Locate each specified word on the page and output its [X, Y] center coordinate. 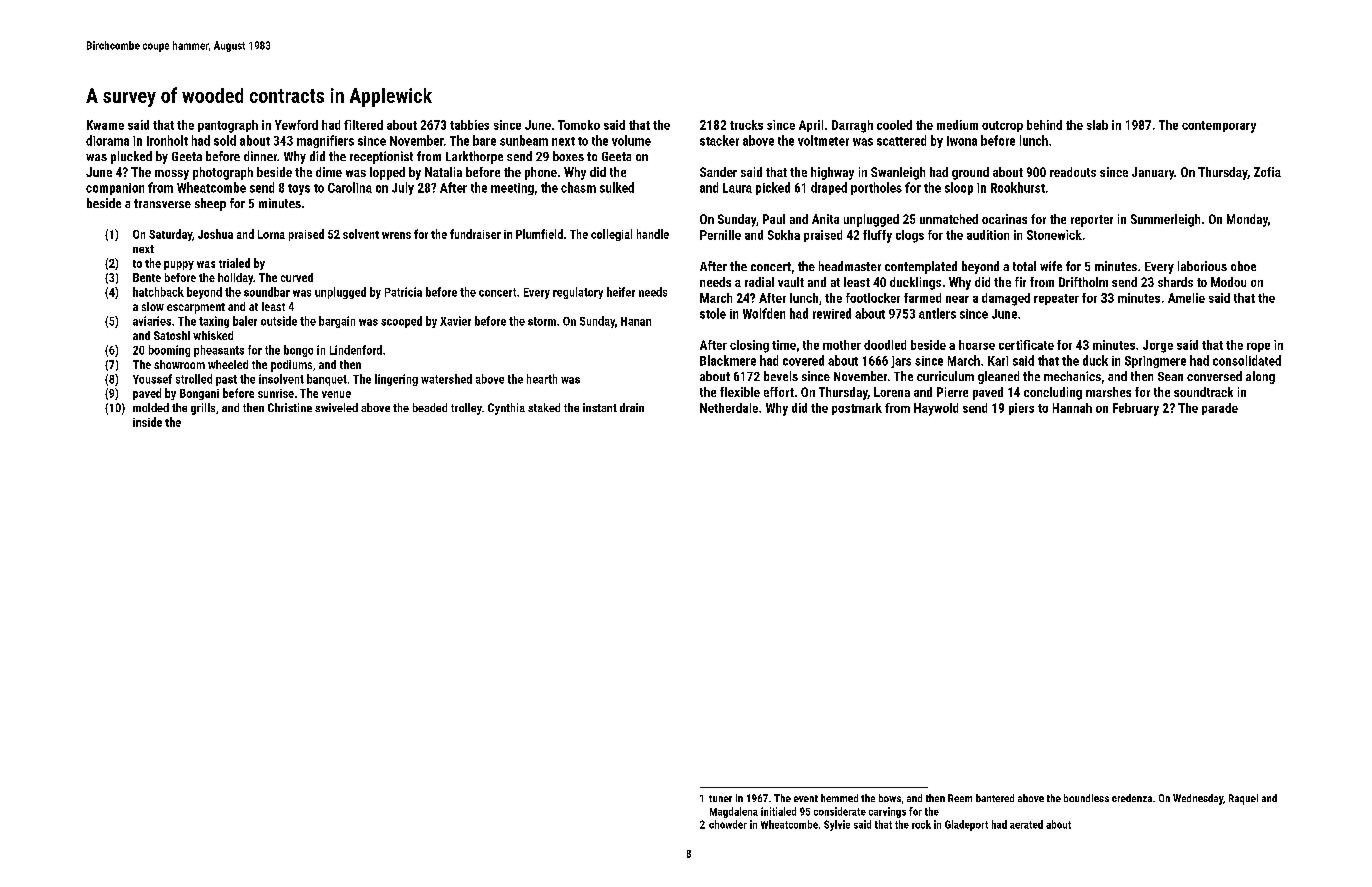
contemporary [1219, 127]
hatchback [158, 292]
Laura [737, 188]
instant [600, 407]
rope [1258, 347]
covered [803, 360]
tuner [720, 798]
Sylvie [837, 825]
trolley [466, 409]
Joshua [215, 234]
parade [1220, 409]
